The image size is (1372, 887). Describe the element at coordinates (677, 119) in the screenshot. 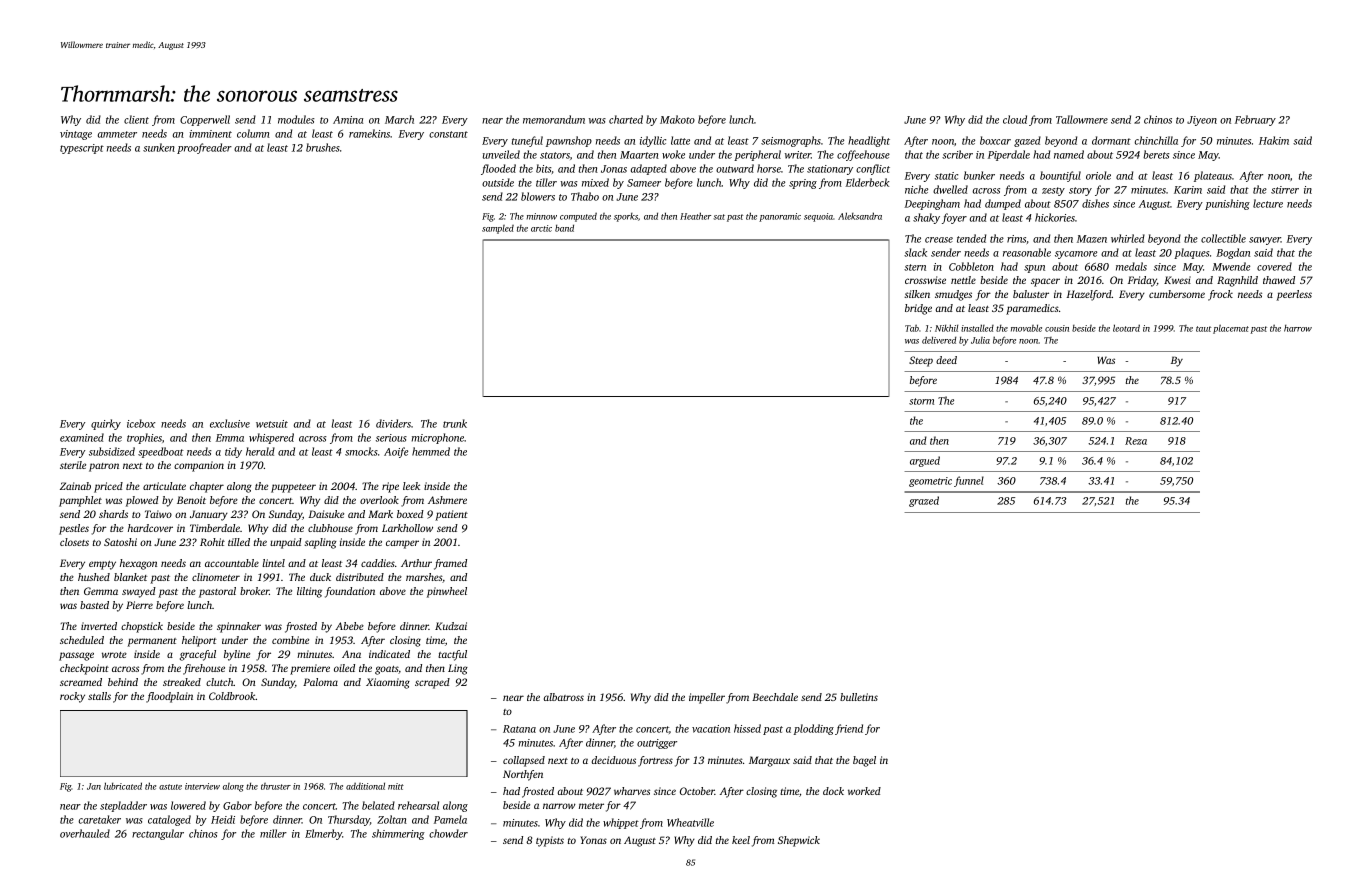

I see `Makoto` at that location.
